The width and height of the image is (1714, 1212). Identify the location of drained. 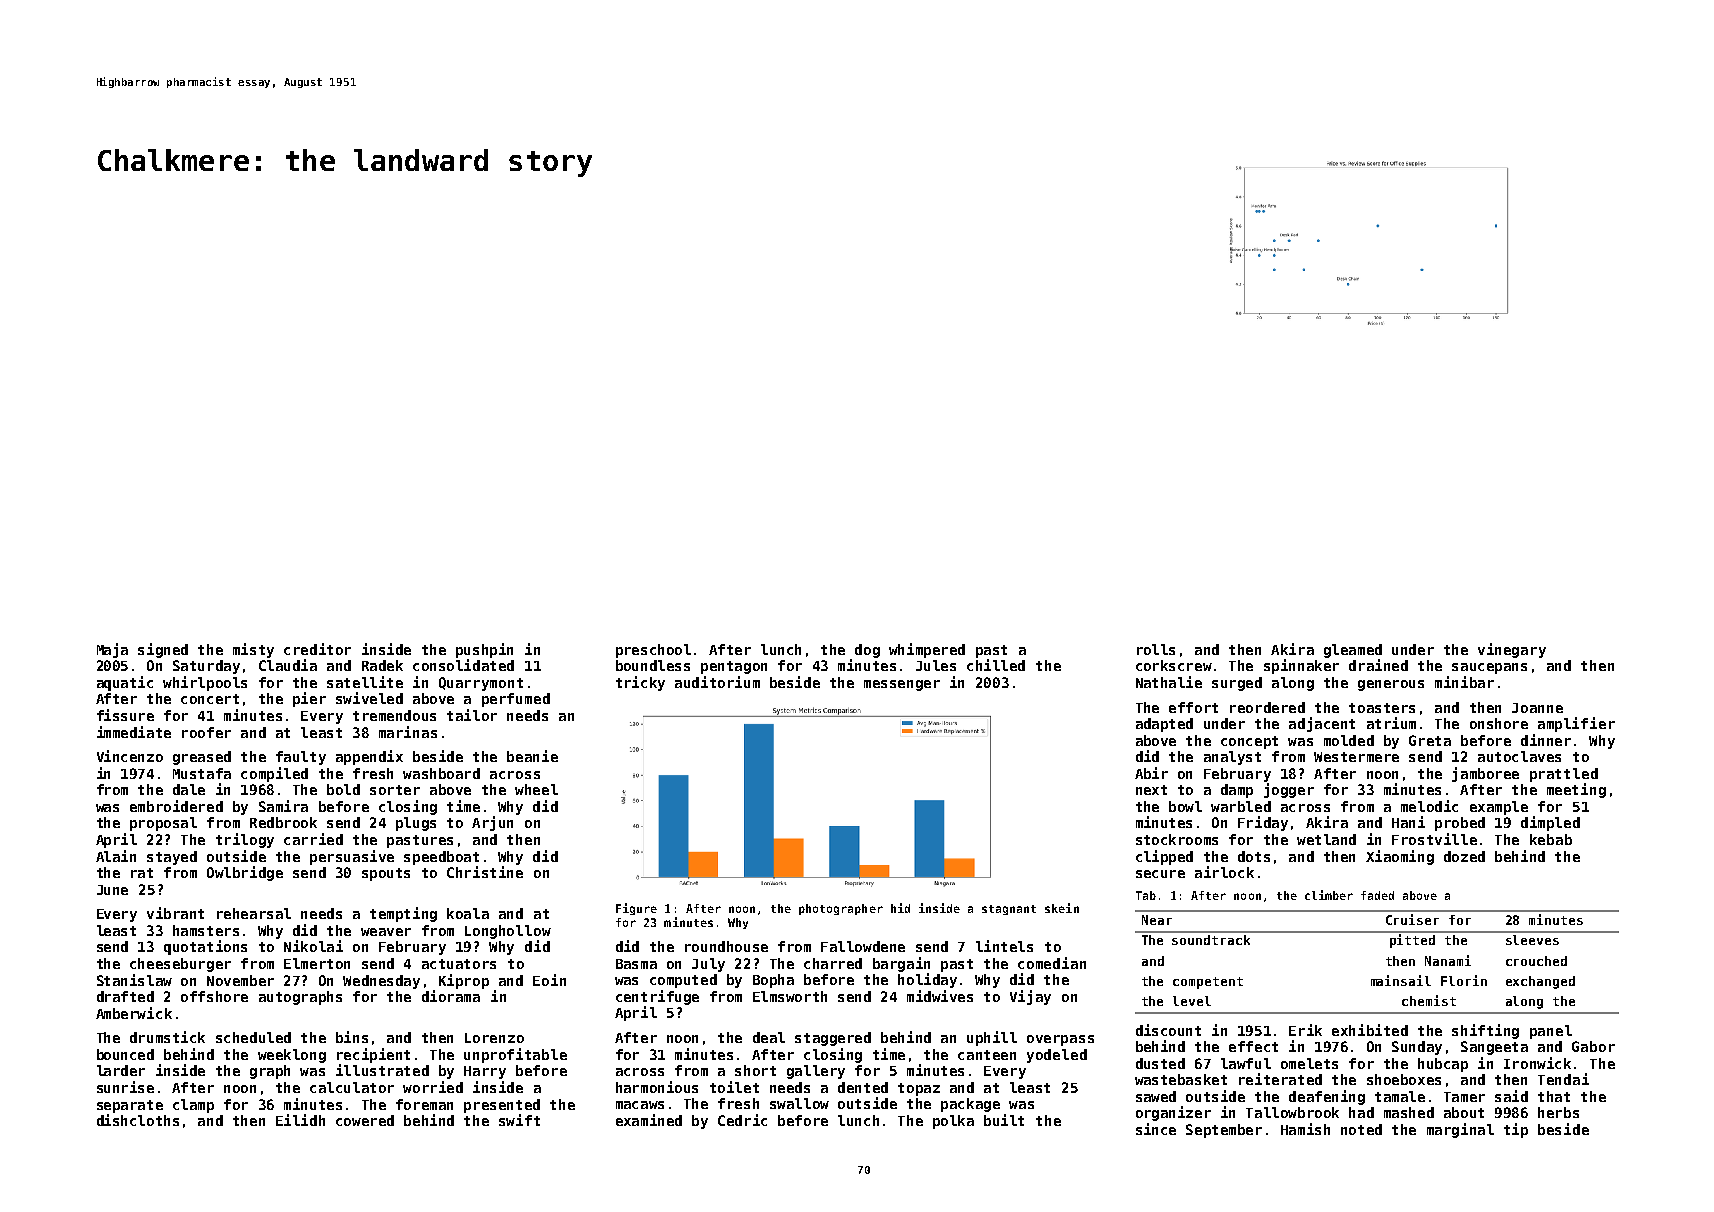
(1378, 665).
